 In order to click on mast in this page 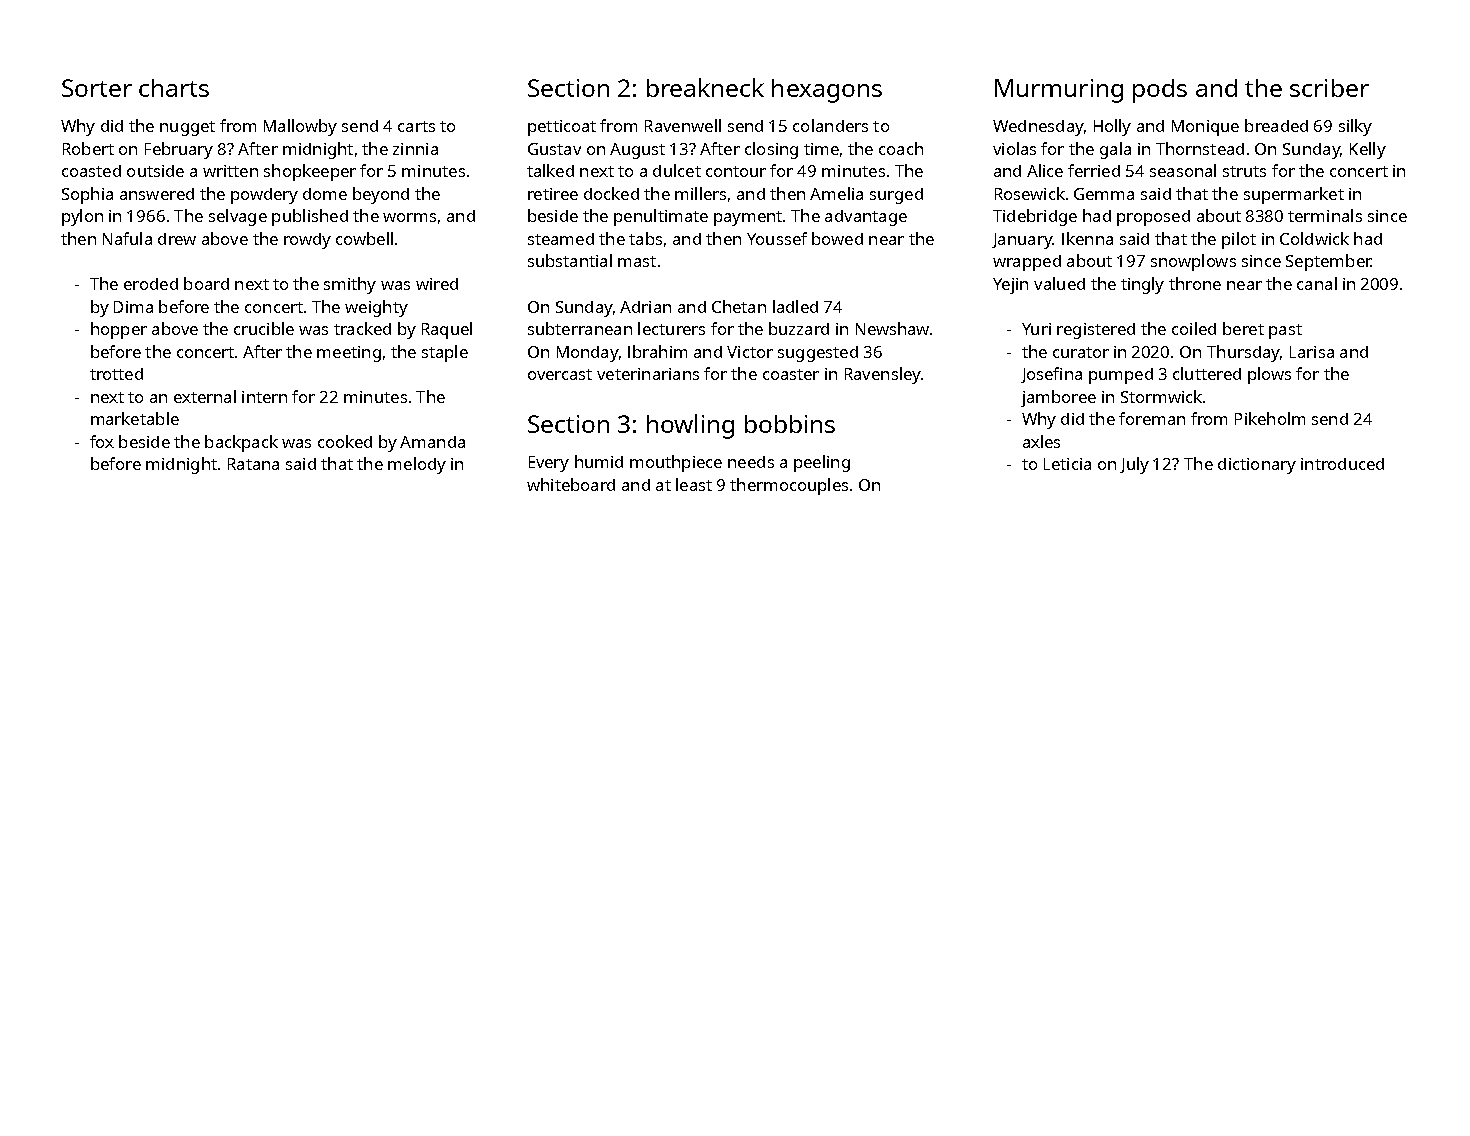, I will do `click(637, 261)`.
